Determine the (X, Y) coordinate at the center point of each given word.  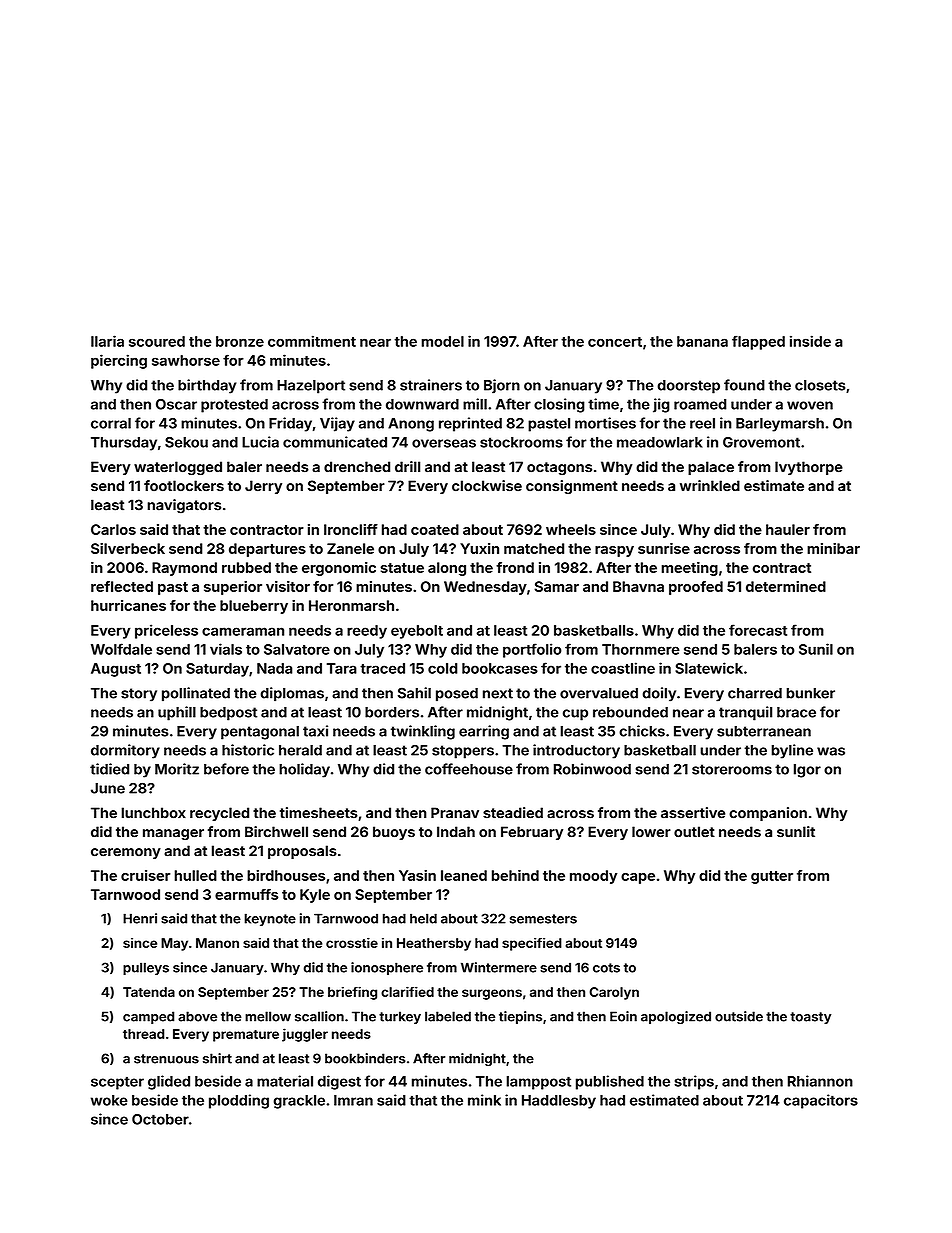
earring (484, 732)
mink (484, 1100)
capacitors (821, 1101)
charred (755, 693)
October (160, 1119)
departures (267, 550)
